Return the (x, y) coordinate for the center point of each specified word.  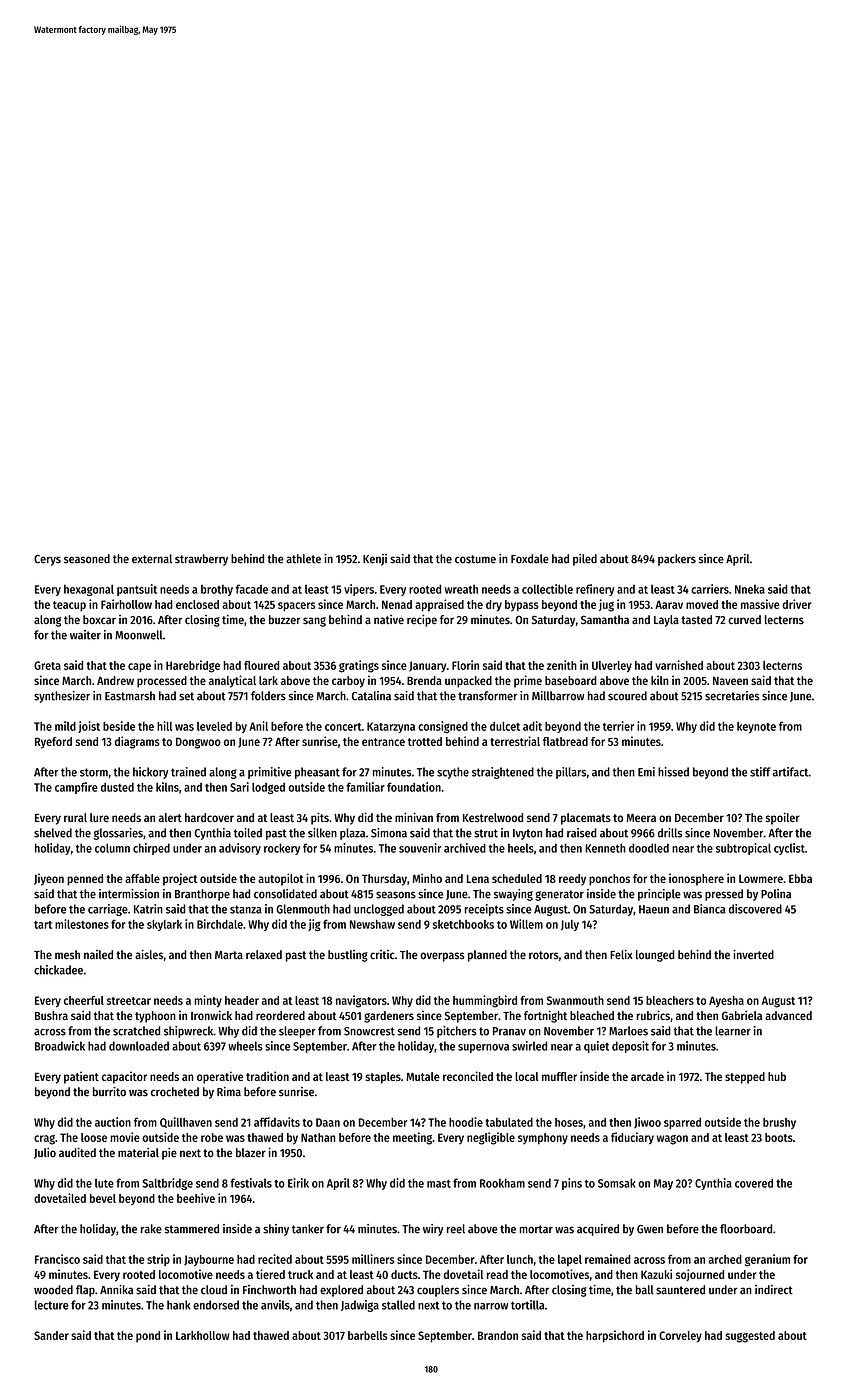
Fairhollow (126, 604)
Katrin (148, 909)
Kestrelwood (493, 817)
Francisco (57, 1259)
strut (486, 833)
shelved (53, 833)
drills (670, 833)
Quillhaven (186, 1122)
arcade (647, 1076)
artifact (791, 772)
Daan (328, 1122)
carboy (348, 682)
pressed (724, 895)
